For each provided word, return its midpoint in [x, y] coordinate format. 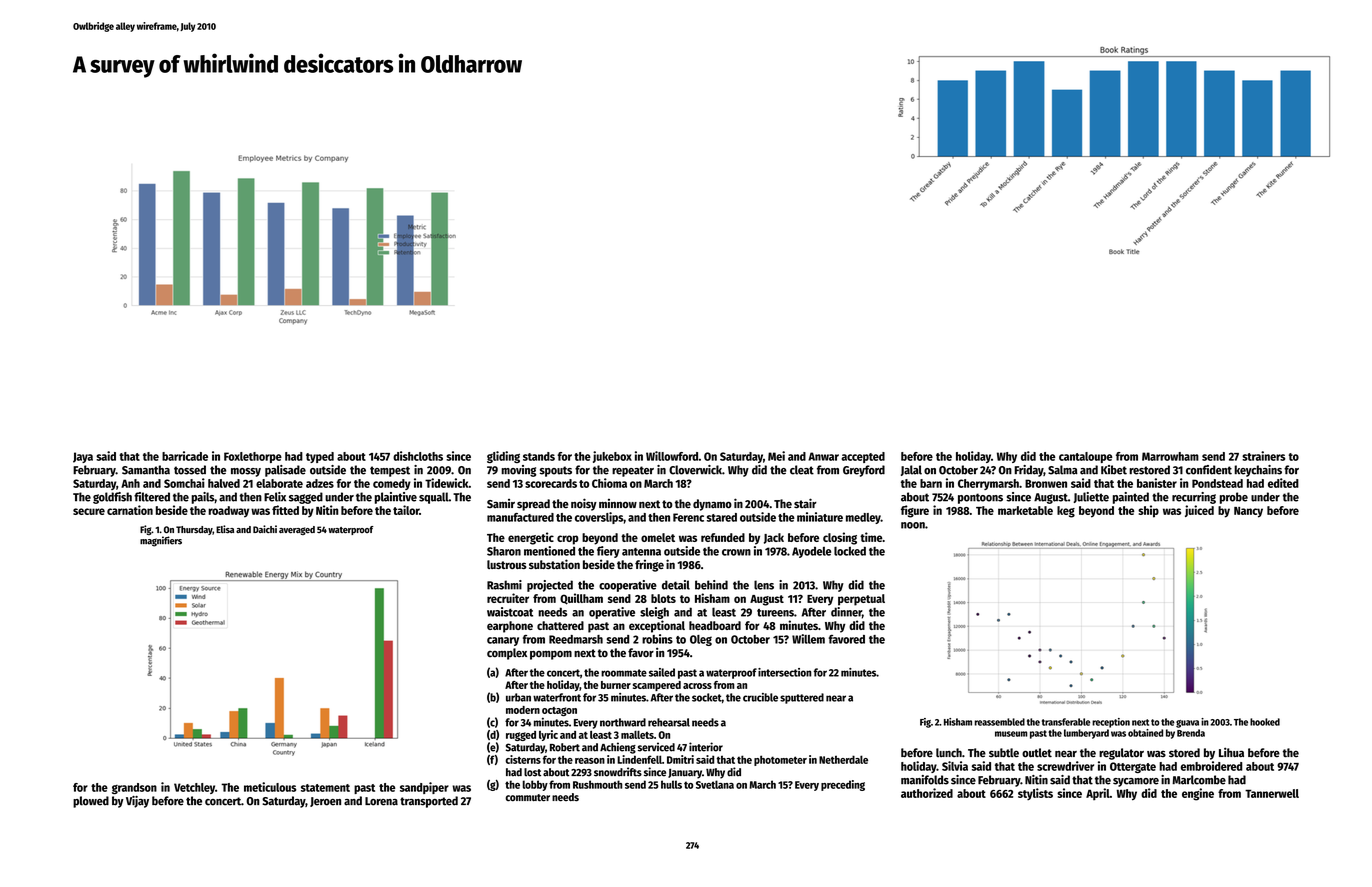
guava [1187, 724]
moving [518, 471]
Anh [130, 483]
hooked [1265, 722]
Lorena [381, 801]
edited [1283, 483]
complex [507, 654]
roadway [228, 512]
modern [523, 710]
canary [503, 641]
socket [707, 697]
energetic [531, 538]
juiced [1199, 511]
